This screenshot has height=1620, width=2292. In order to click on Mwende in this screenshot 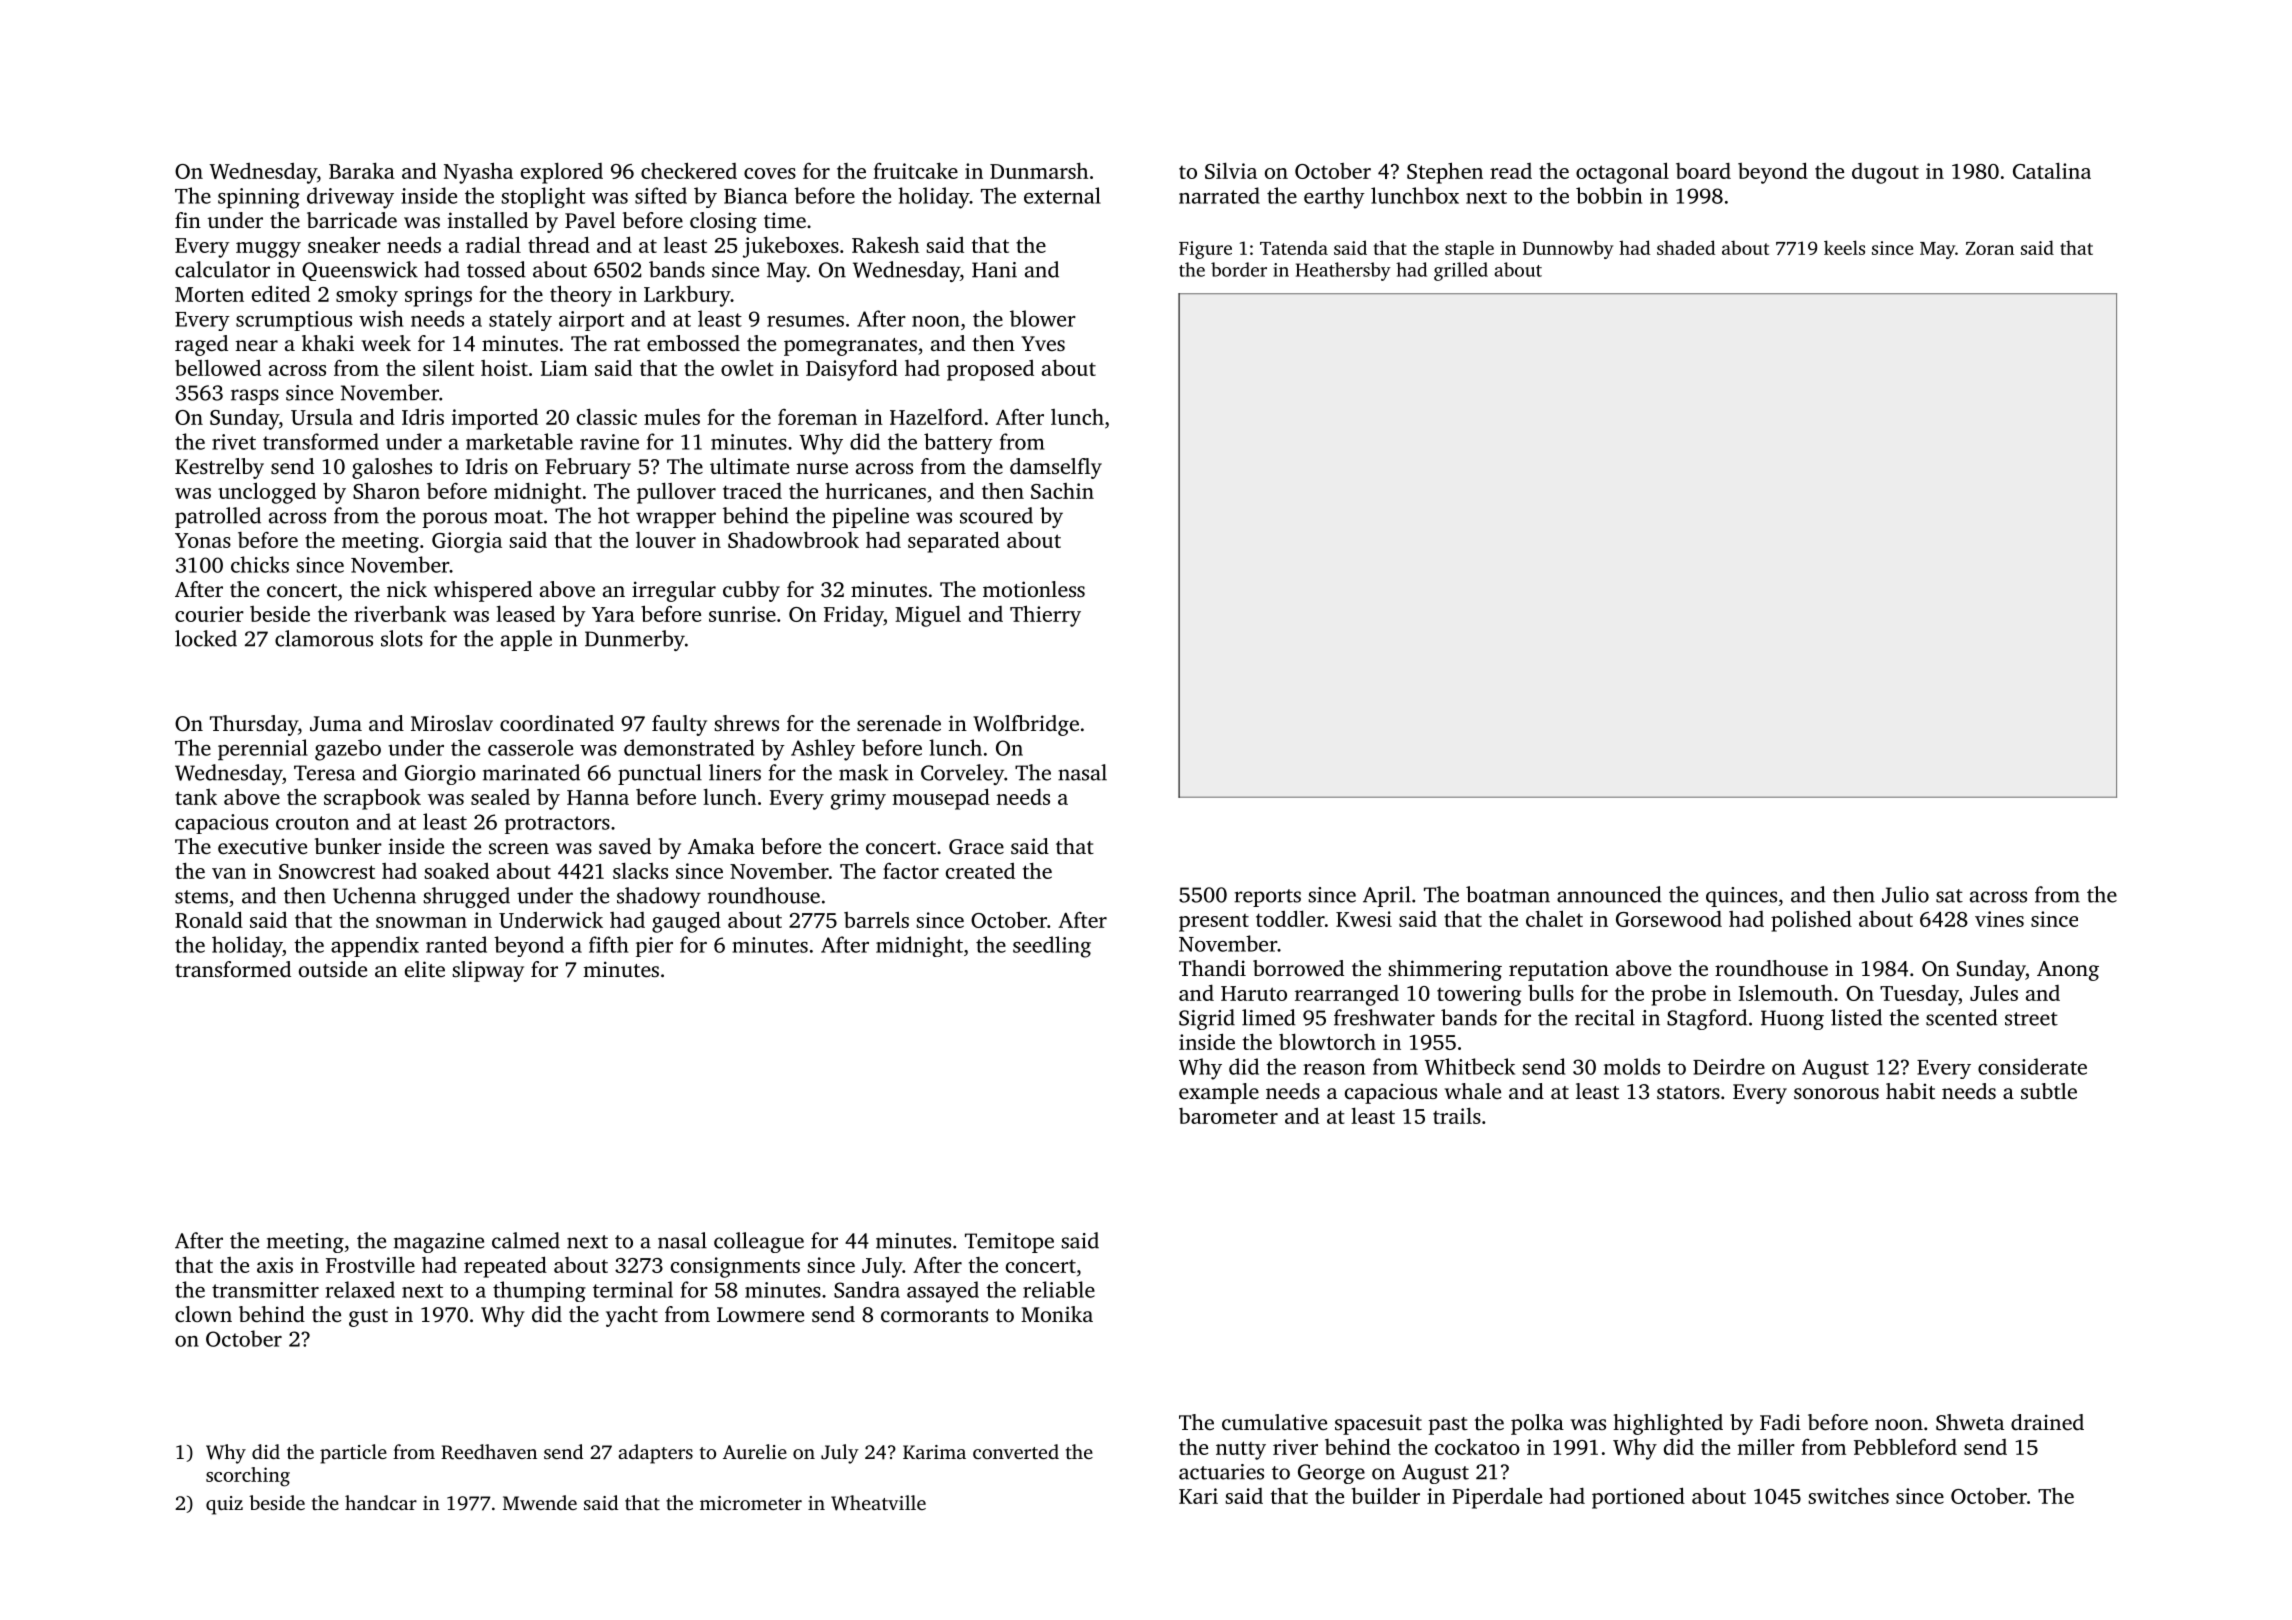, I will do `click(540, 1502)`.
